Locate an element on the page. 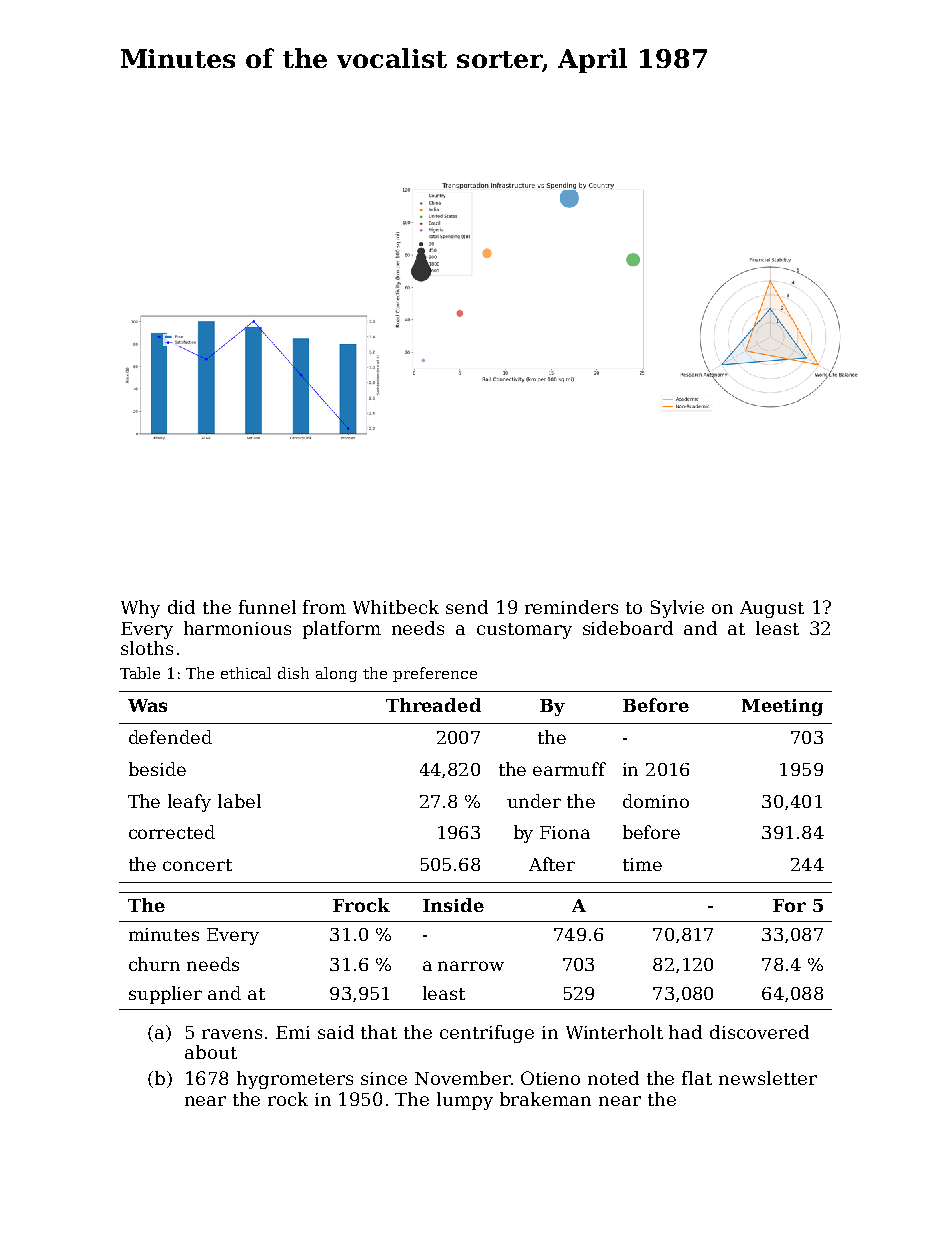  defended is located at coordinates (170, 737).
